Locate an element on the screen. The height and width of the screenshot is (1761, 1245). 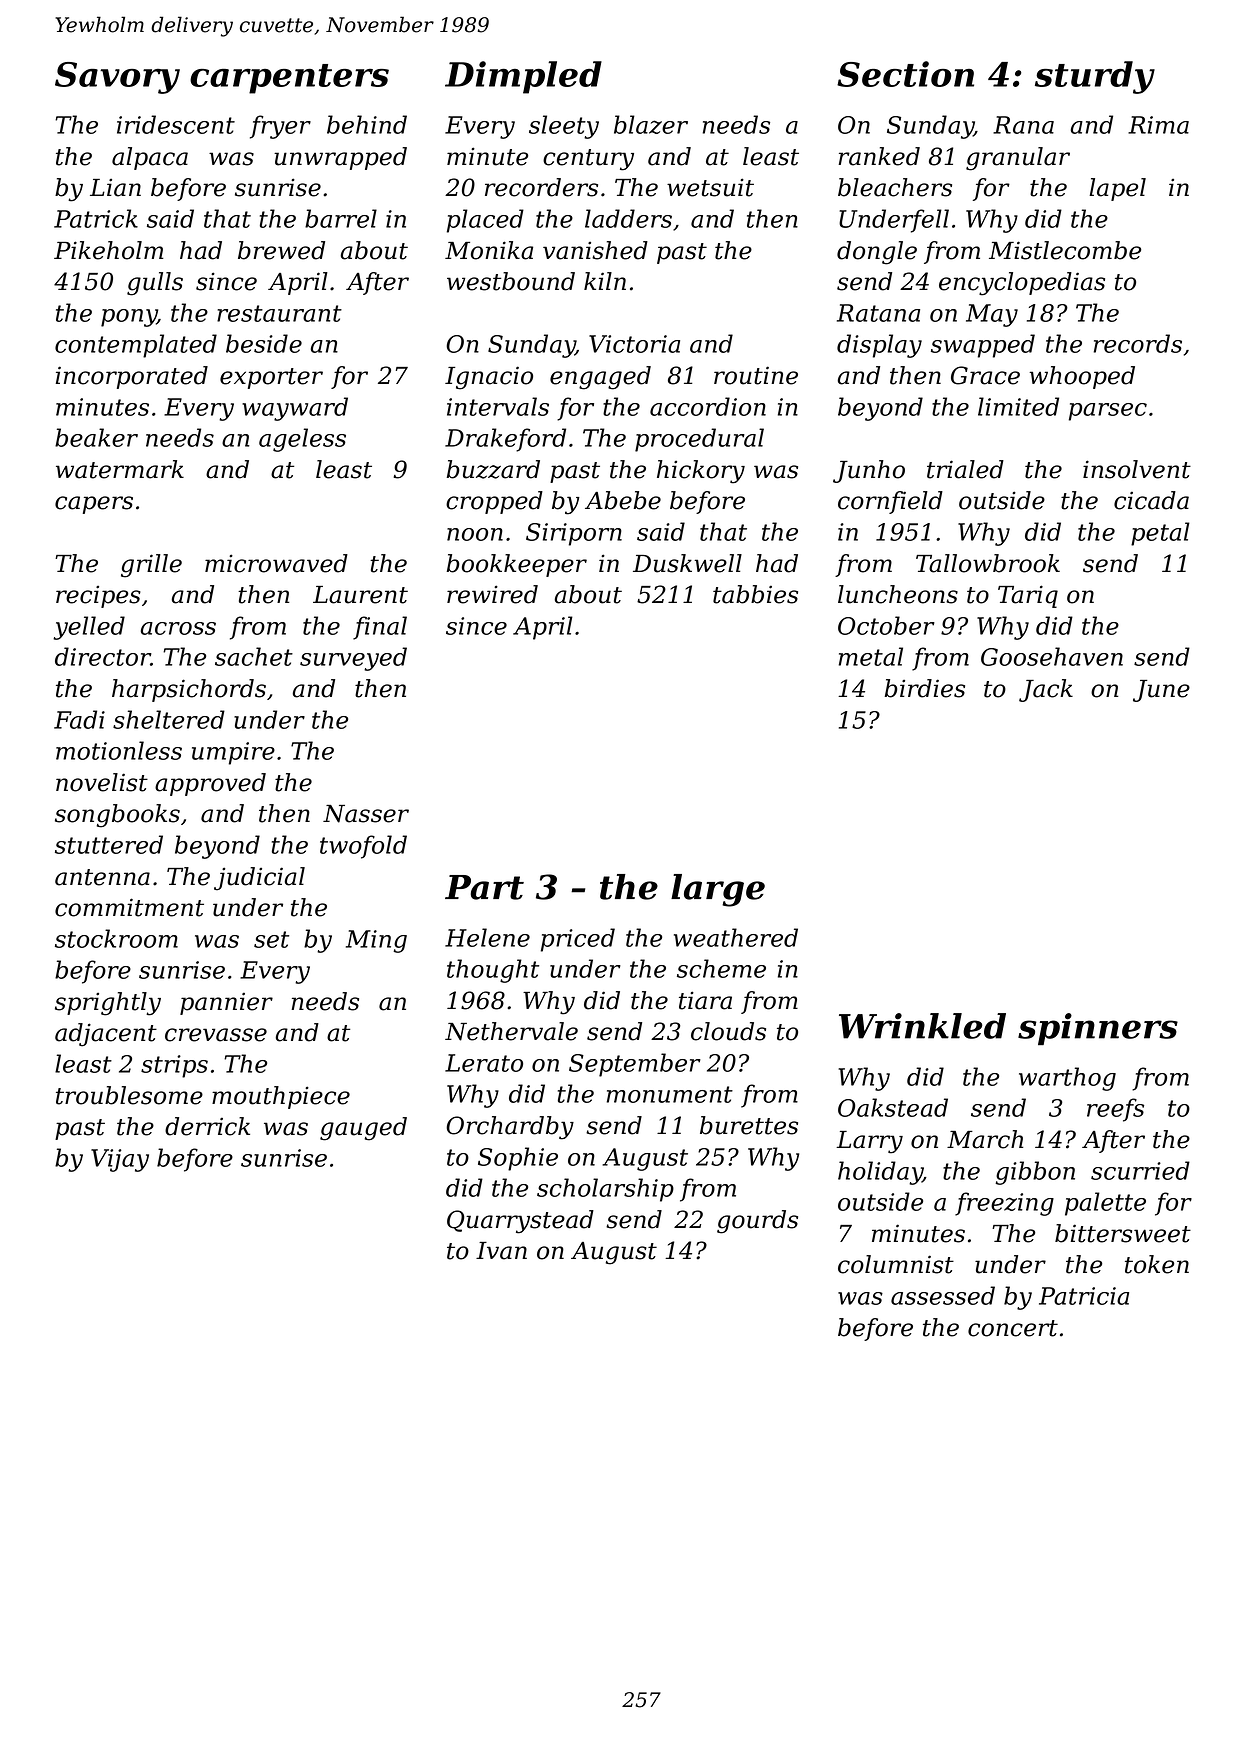
assessed is located at coordinates (943, 1295).
